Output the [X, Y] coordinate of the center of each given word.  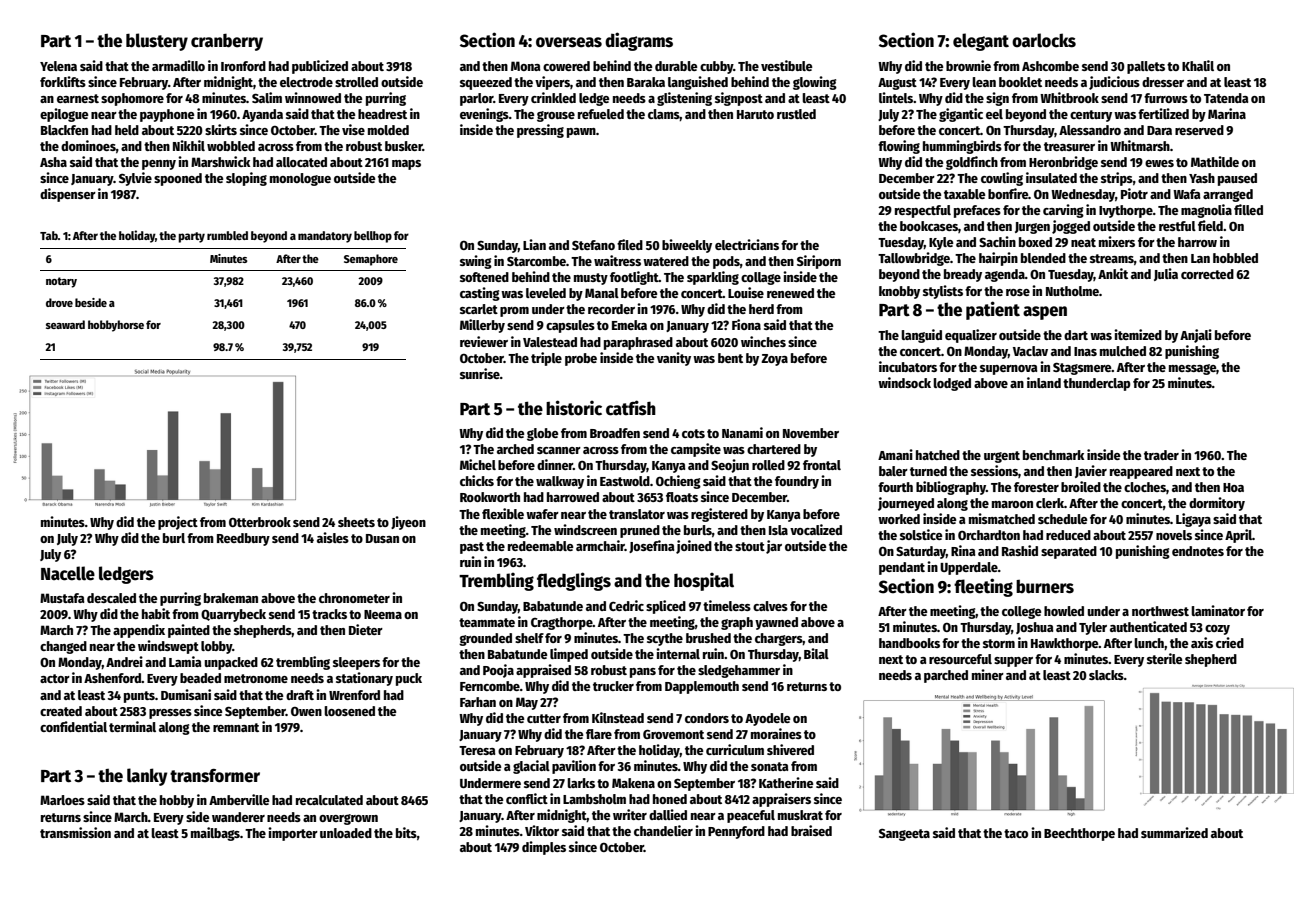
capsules [570, 326]
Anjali [1196, 336]
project [178, 523]
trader [1161, 455]
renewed [790, 293]
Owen [306, 711]
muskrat [800, 815]
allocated [301, 162]
